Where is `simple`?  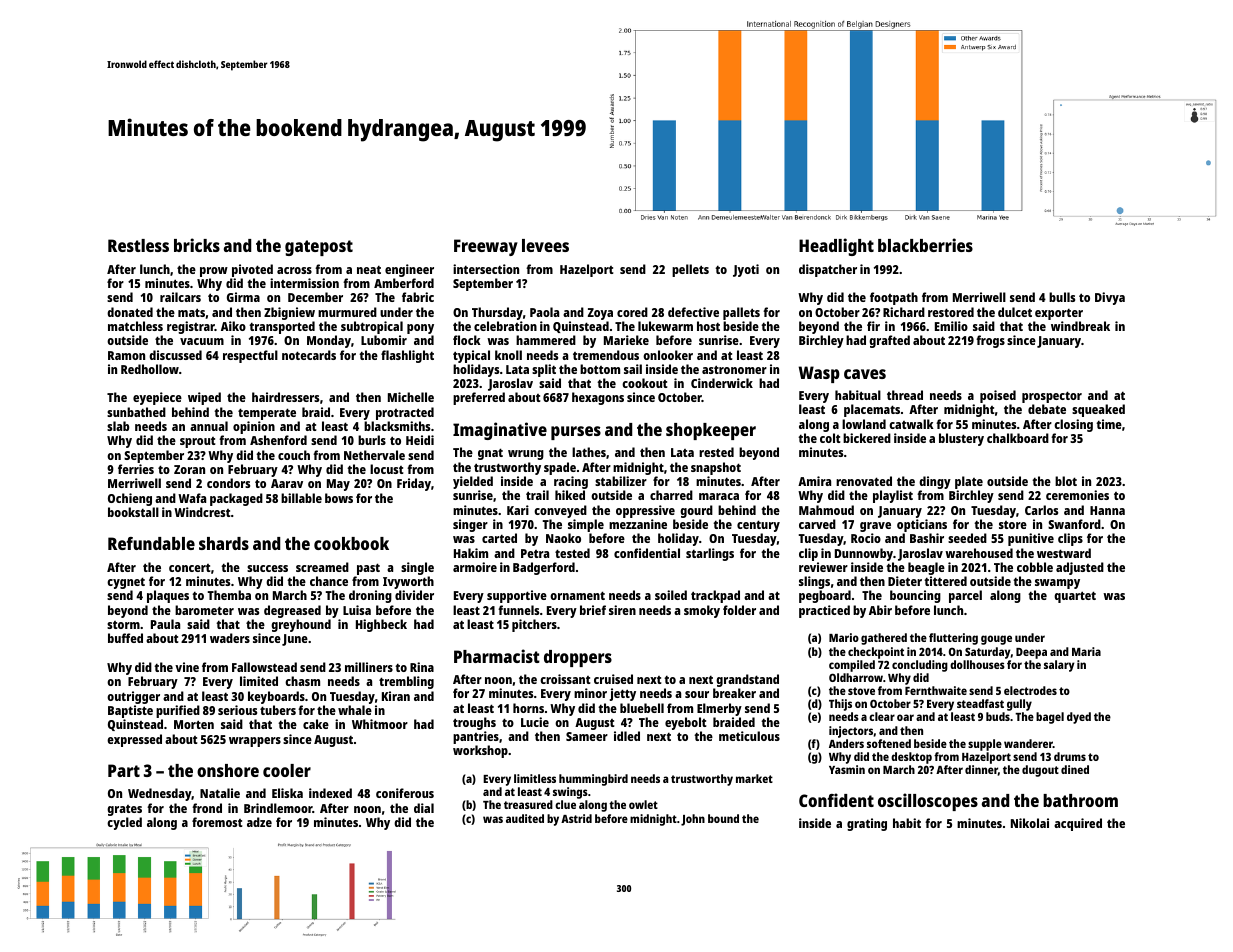 simple is located at coordinates (586, 525).
